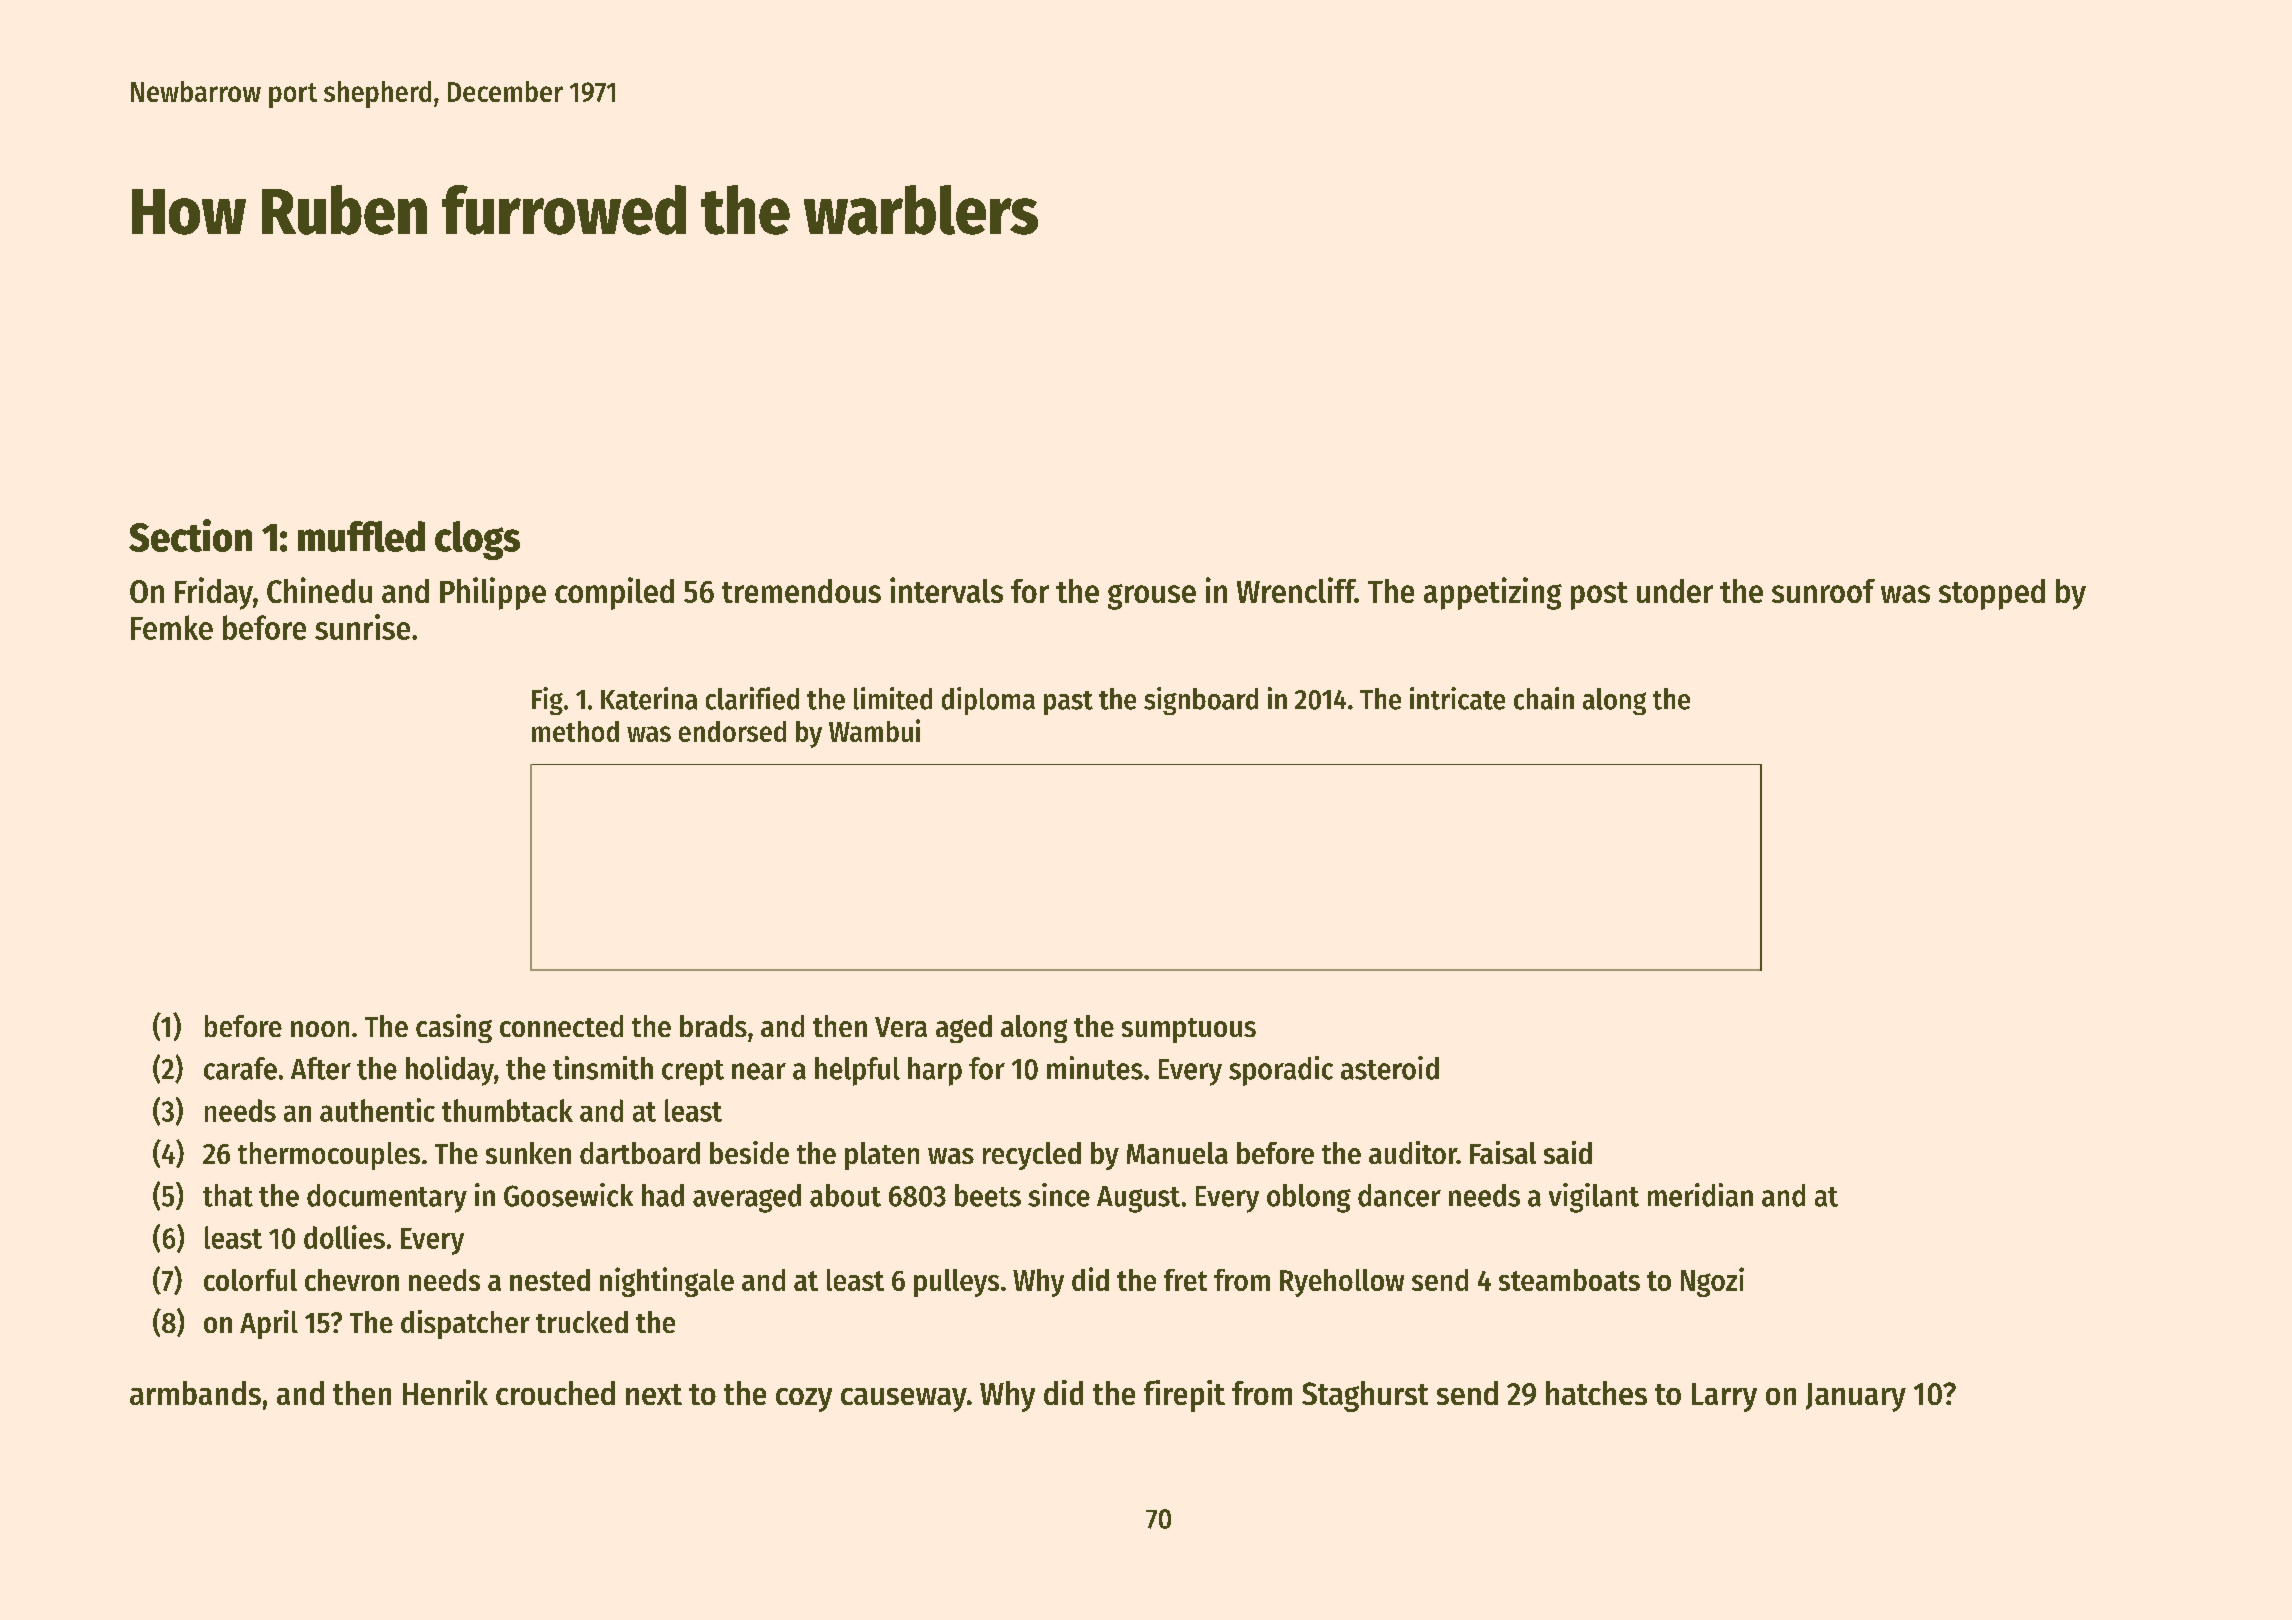 This screenshot has width=2292, height=1620. What do you see at coordinates (477, 540) in the screenshot?
I see `clogs` at bounding box center [477, 540].
